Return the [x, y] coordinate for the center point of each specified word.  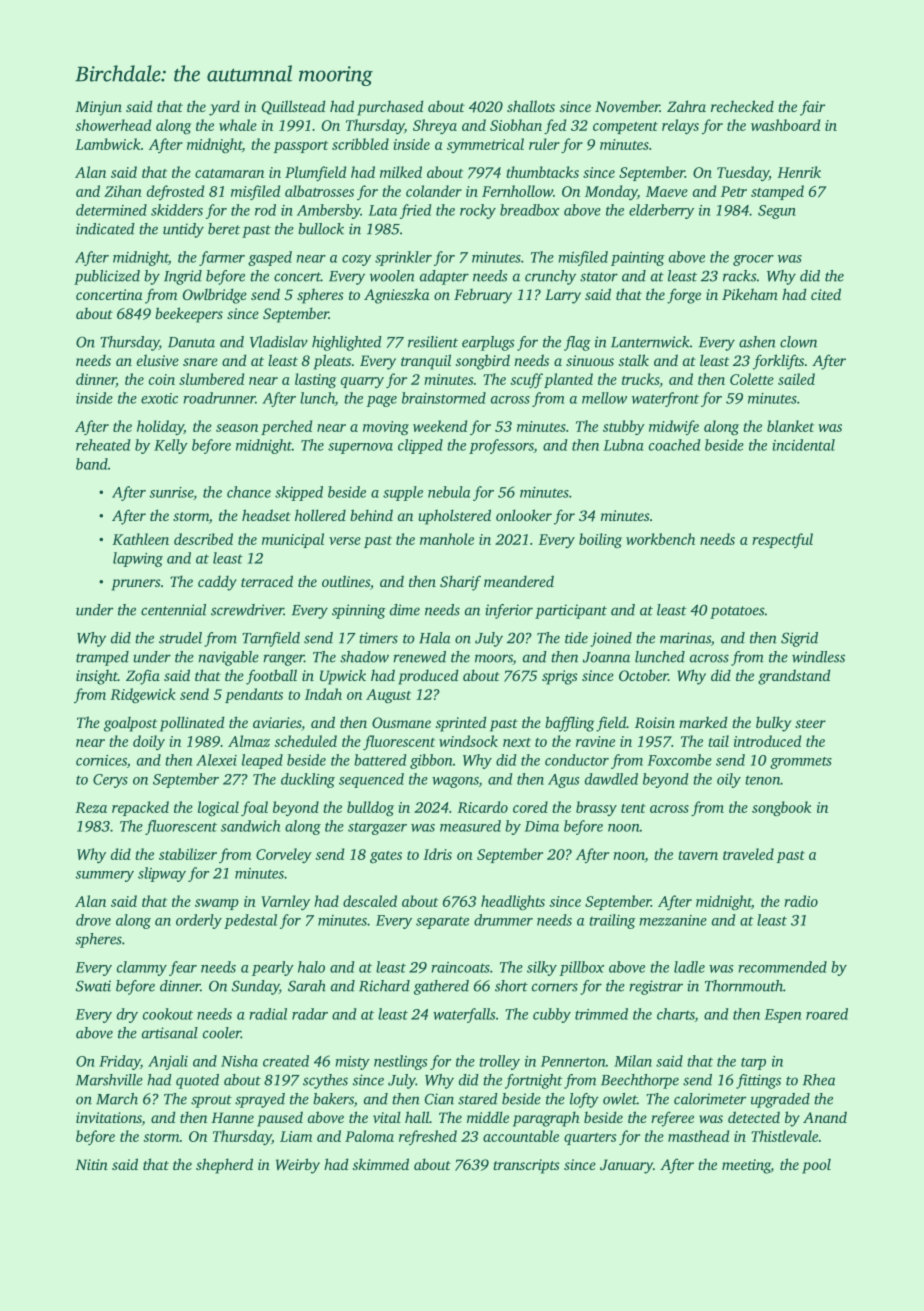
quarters [590, 1139]
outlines [346, 581]
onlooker [524, 515]
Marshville [109, 1080]
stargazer [377, 829]
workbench [660, 539]
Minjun [98, 108]
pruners [136, 585]
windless [818, 657]
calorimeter [710, 1099]
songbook [781, 809]
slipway [162, 874]
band [92, 464]
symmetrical [485, 145]
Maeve [667, 191]
